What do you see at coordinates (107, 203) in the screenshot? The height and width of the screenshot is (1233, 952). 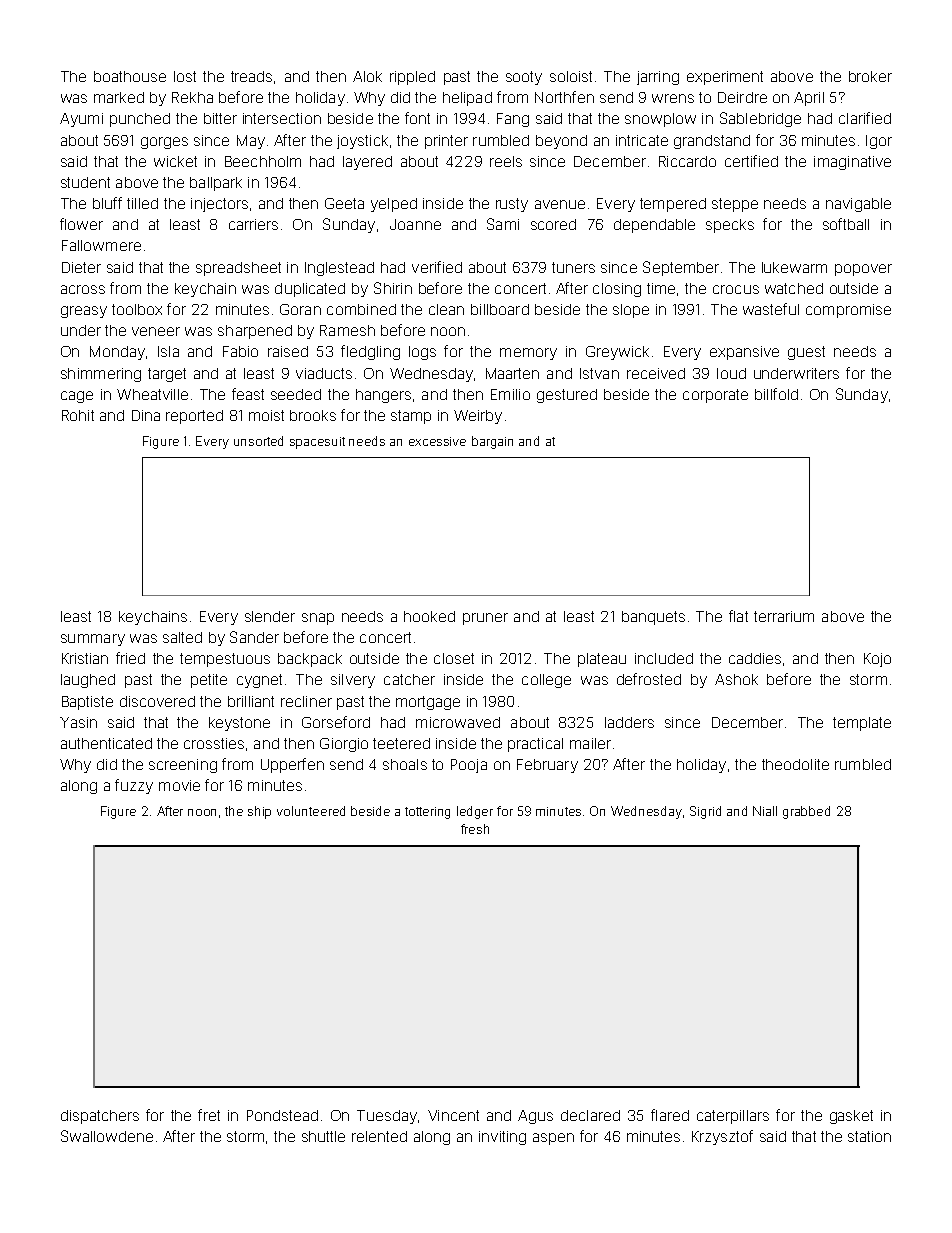 I see `bluff` at bounding box center [107, 203].
